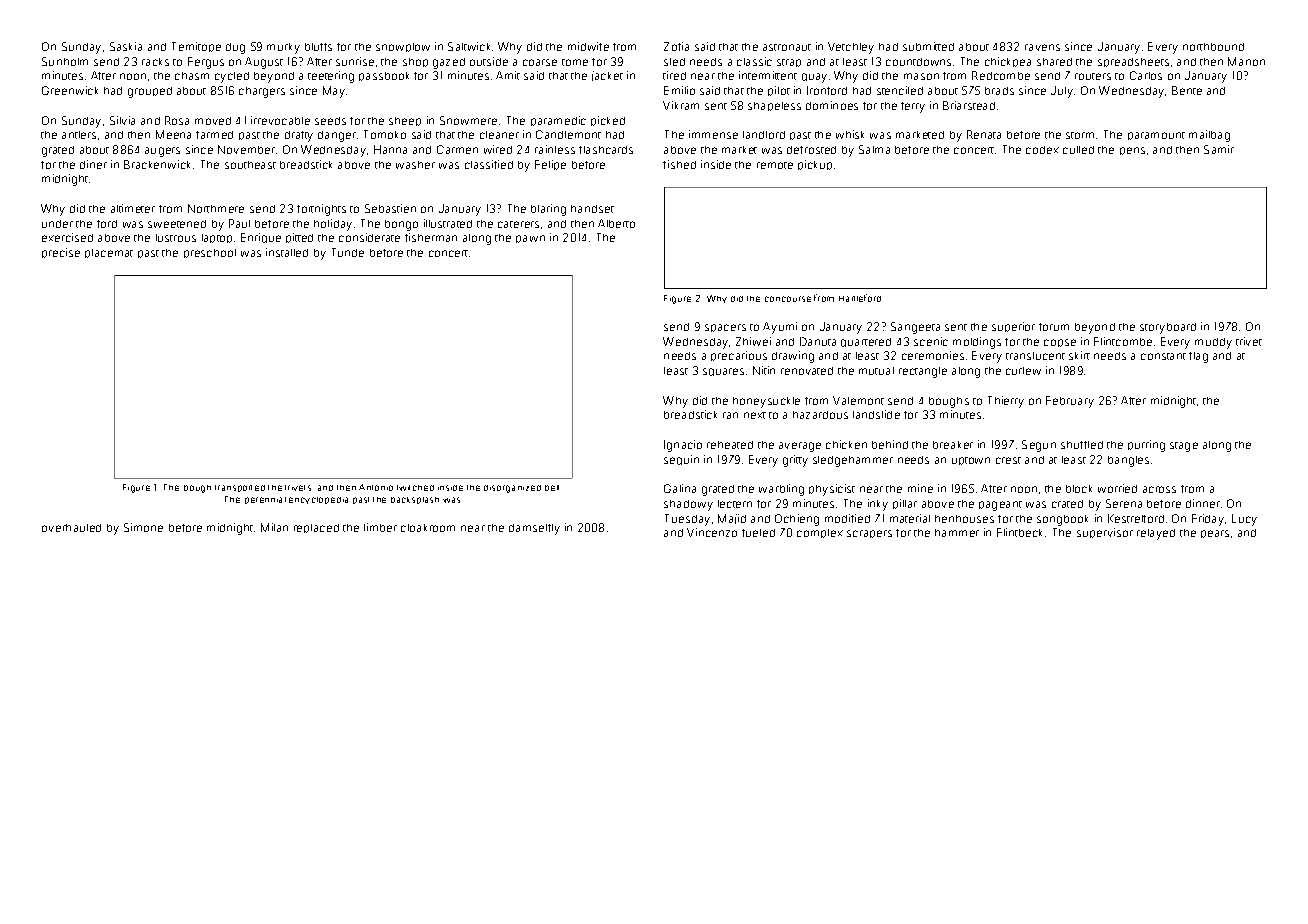 The width and height of the page is (1308, 924). I want to click on ravens, so click(1042, 47).
